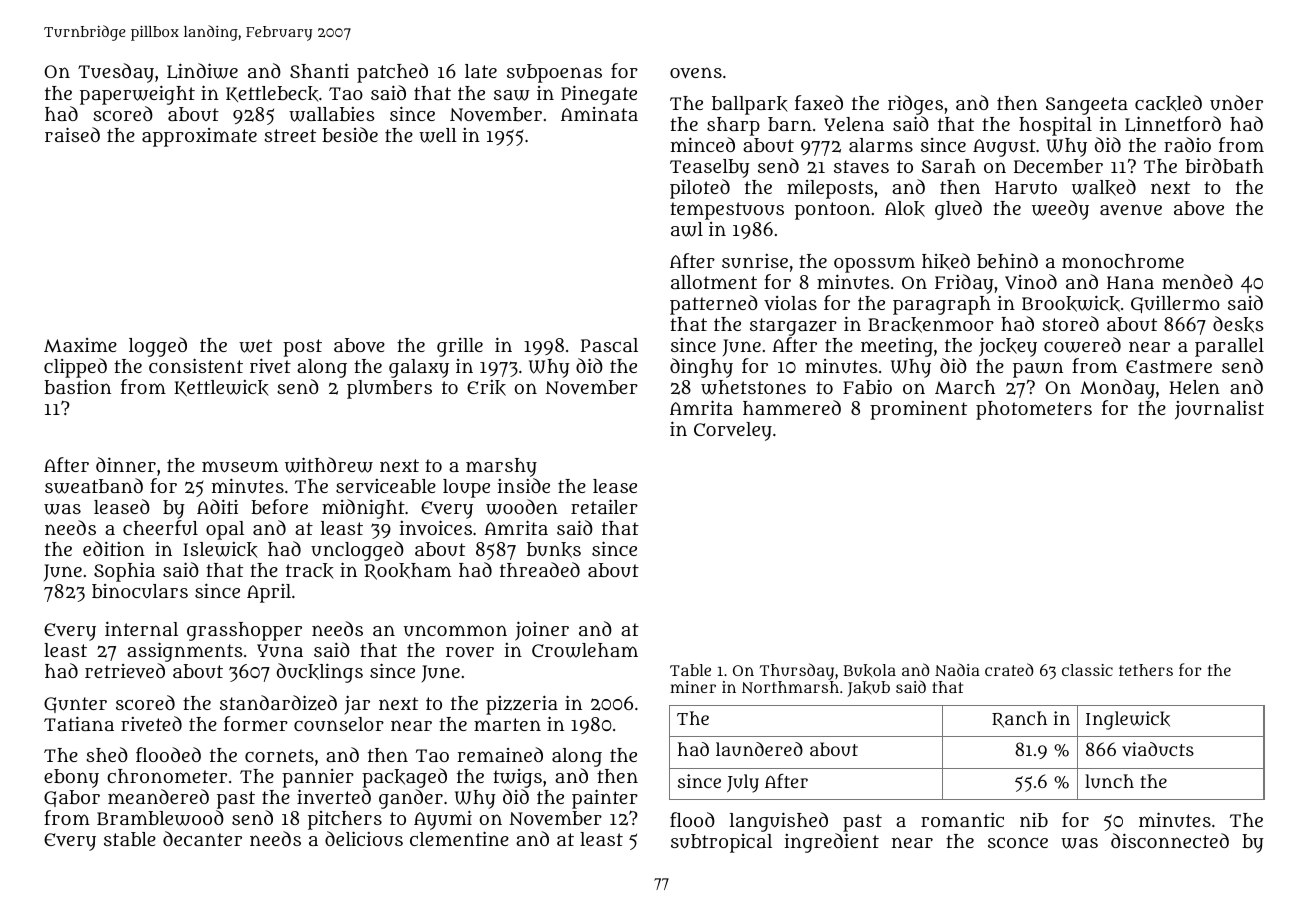 Image resolution: width=1308 pixels, height=924 pixels. I want to click on retailer, so click(604, 506).
